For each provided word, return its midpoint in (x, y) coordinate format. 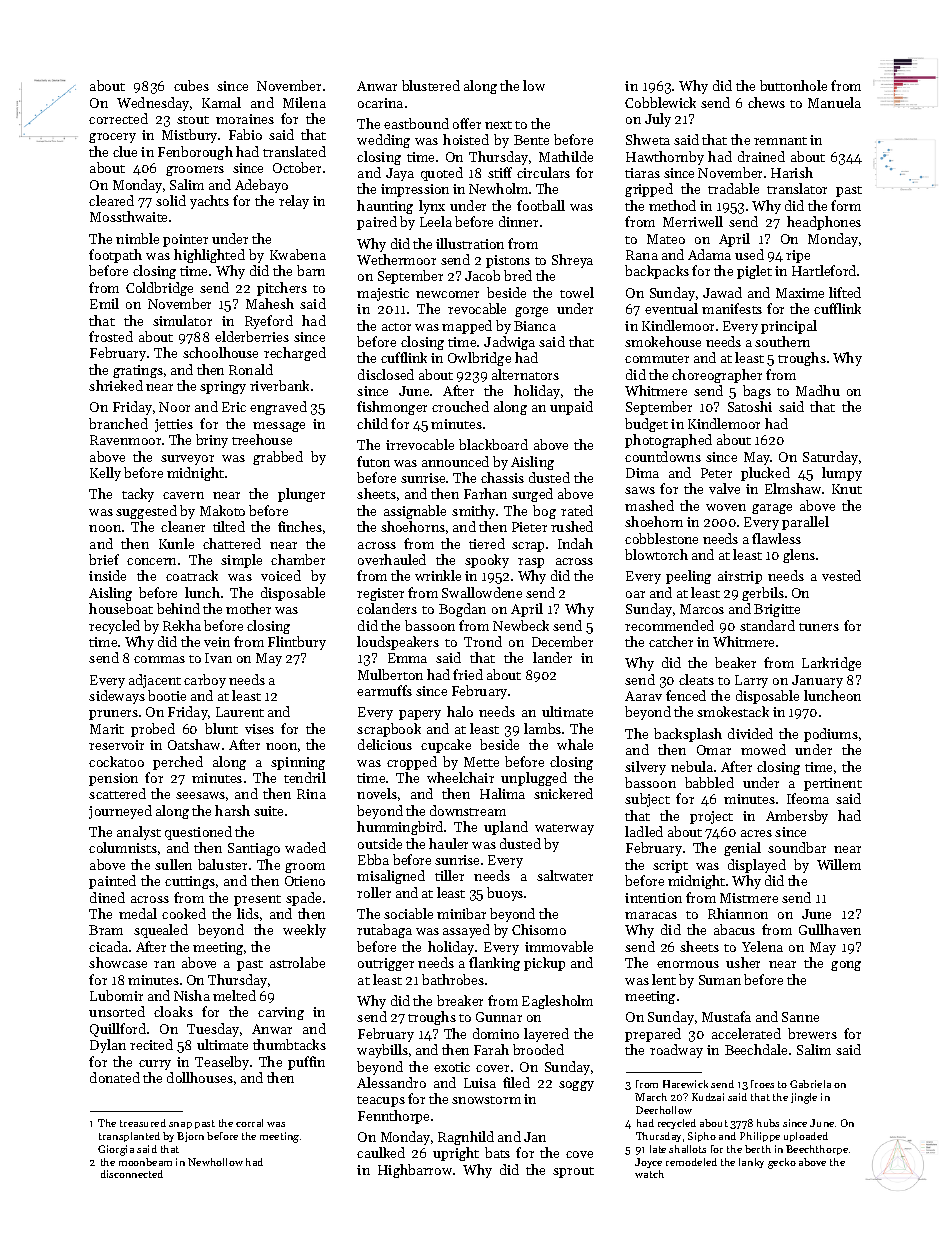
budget (646, 425)
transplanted (129, 1137)
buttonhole (793, 85)
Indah (575, 543)
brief (104, 559)
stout (193, 120)
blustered (431, 85)
